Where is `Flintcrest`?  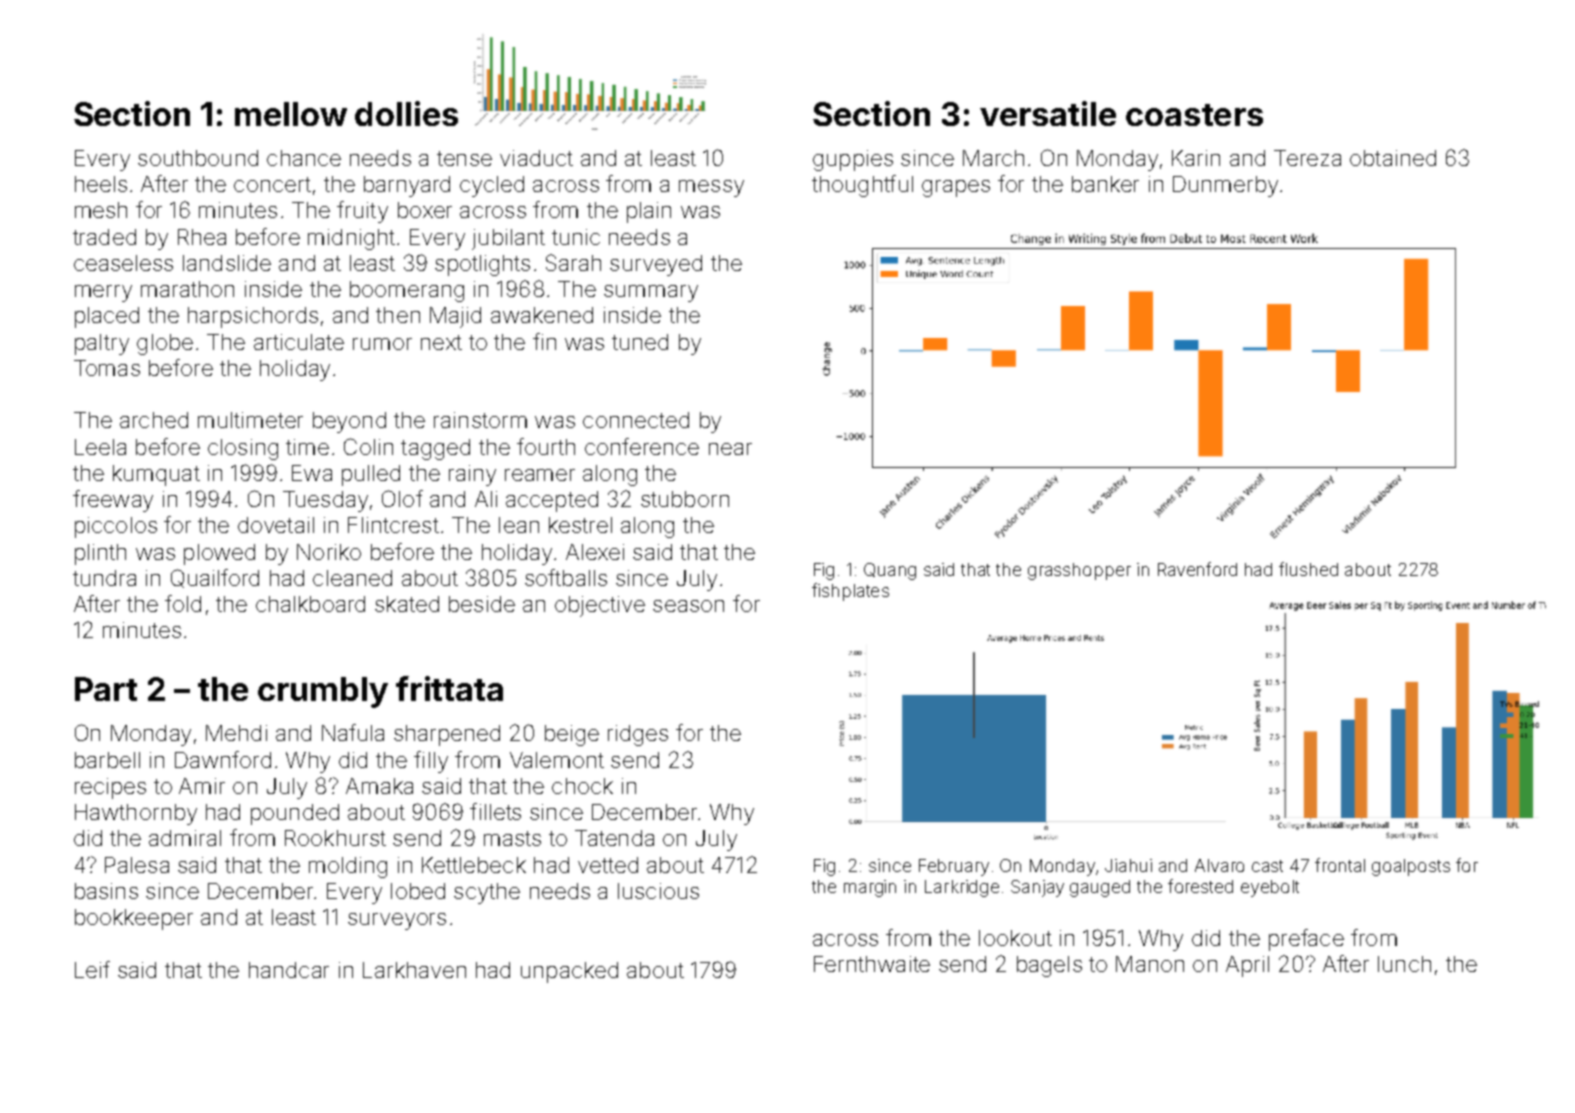 Flintcrest is located at coordinates (393, 525).
